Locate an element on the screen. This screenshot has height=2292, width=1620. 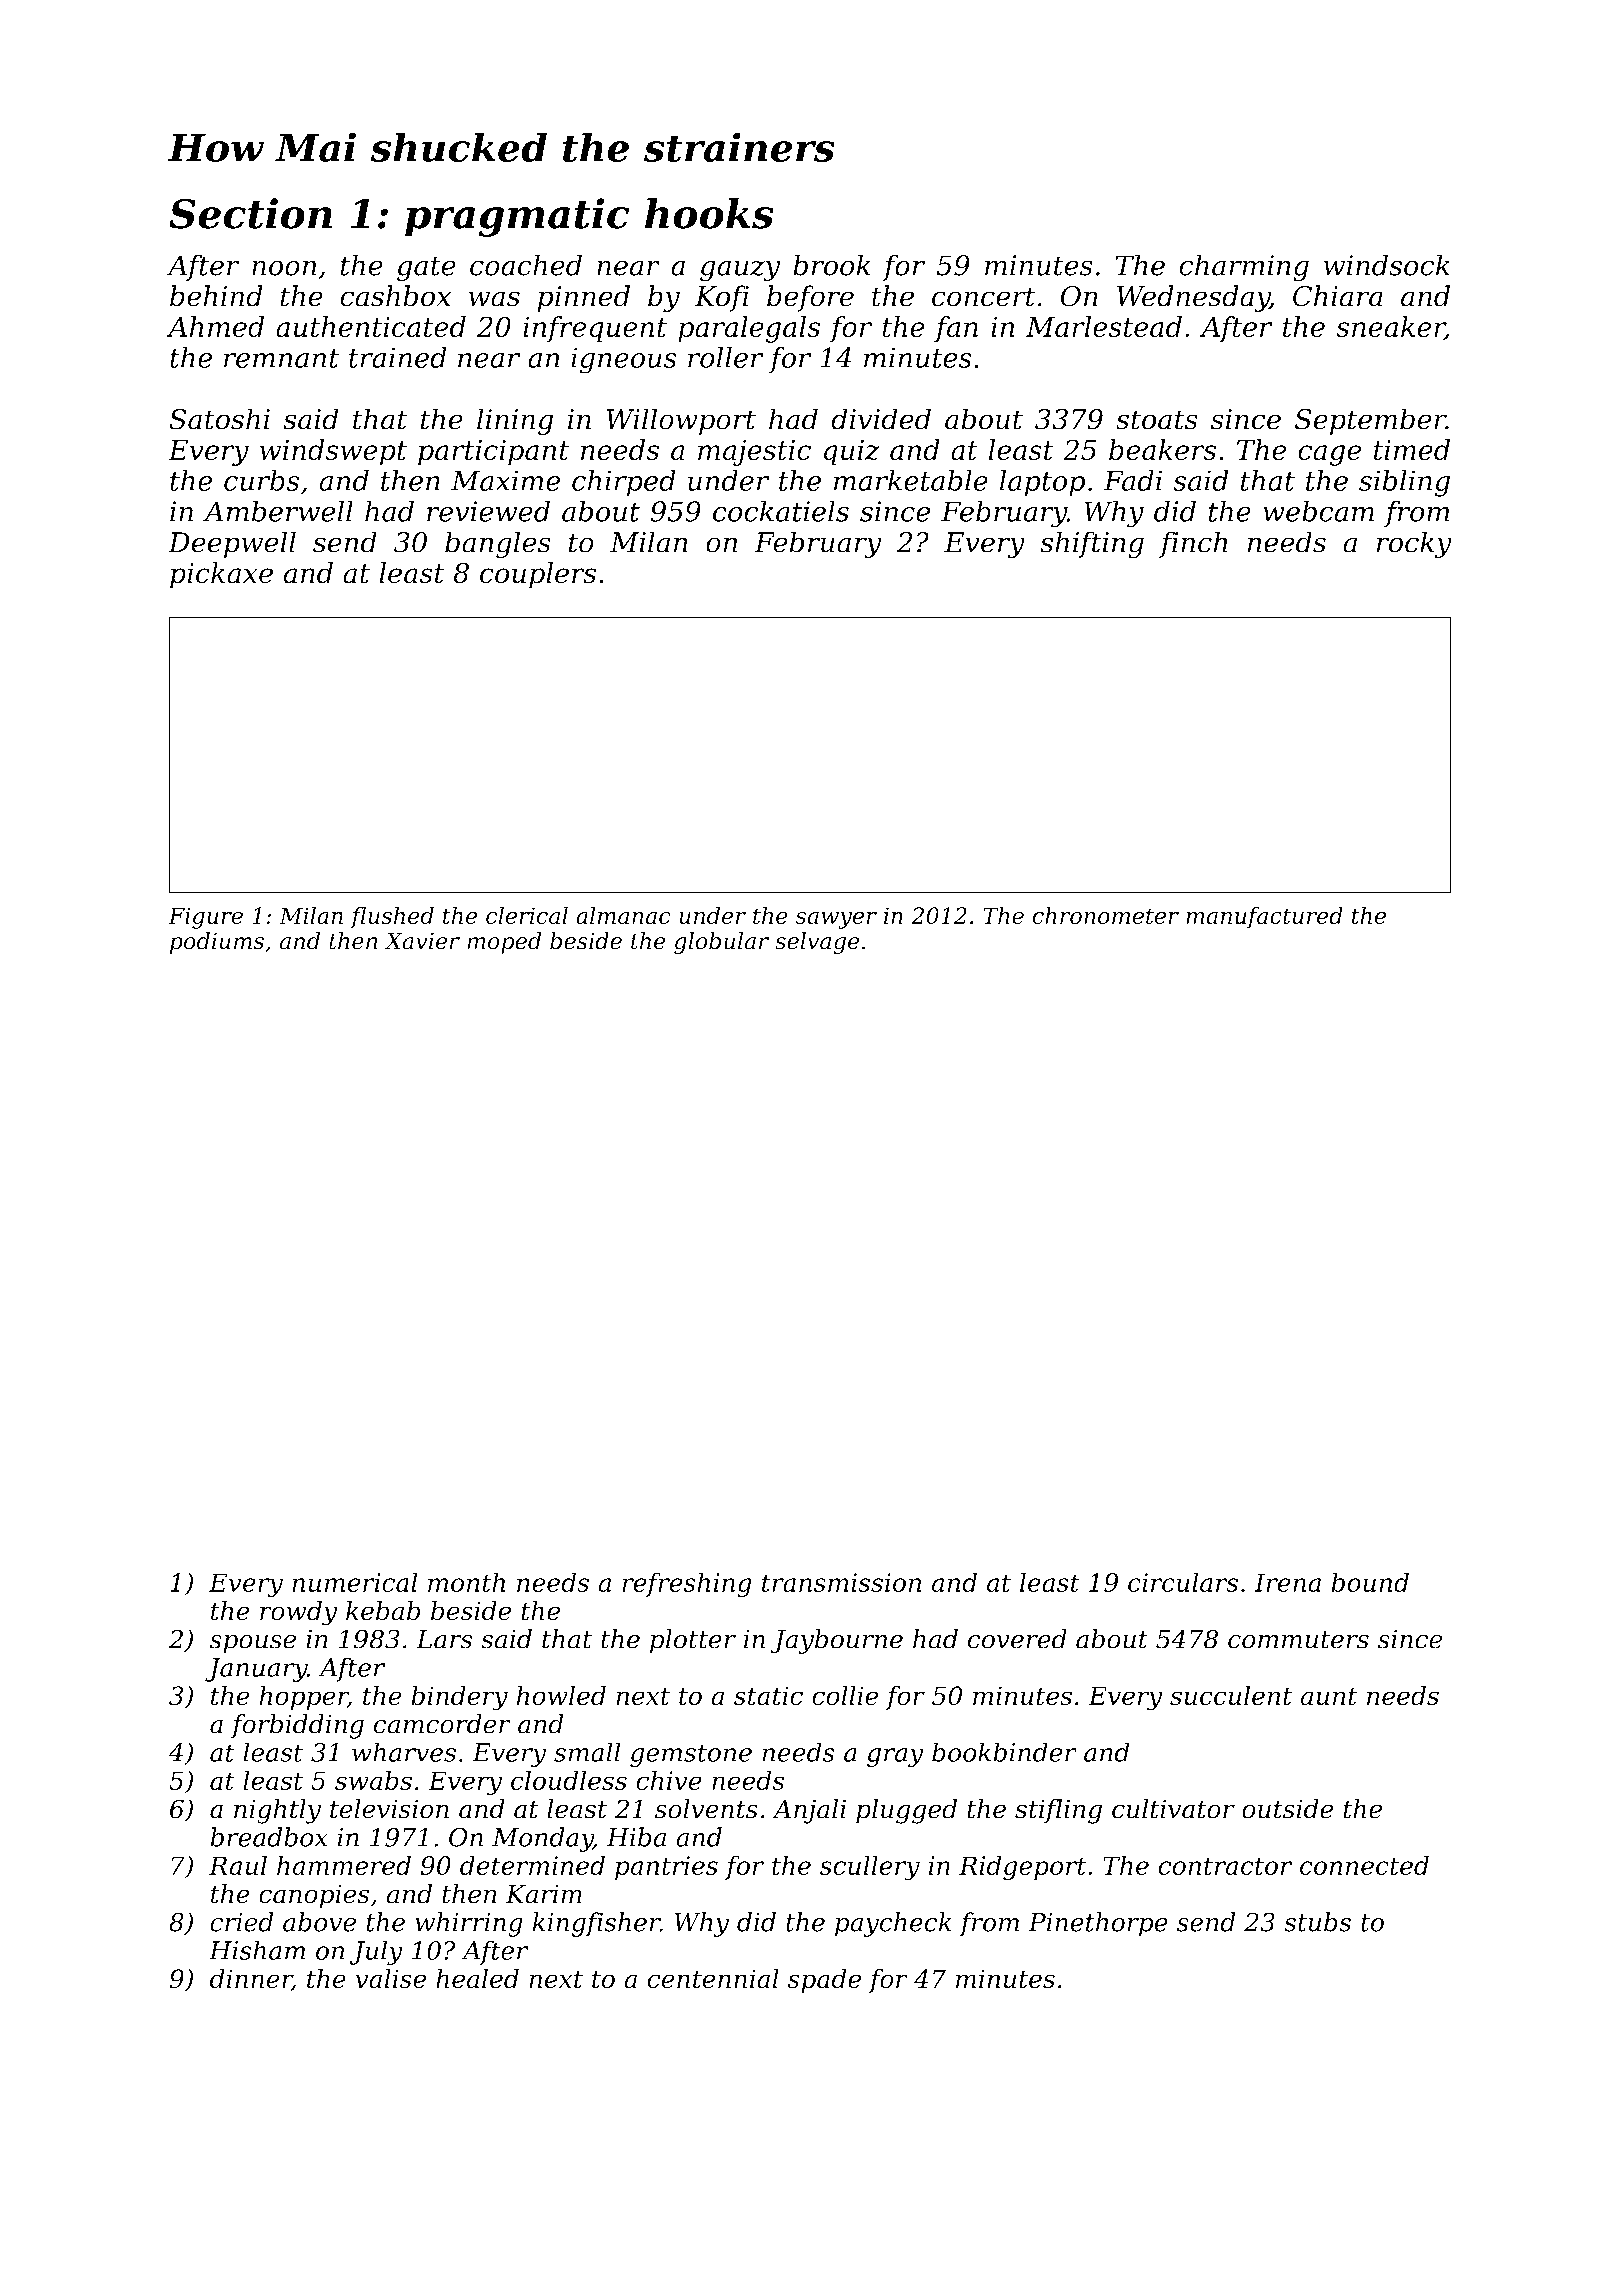
selvage is located at coordinates (817, 943).
